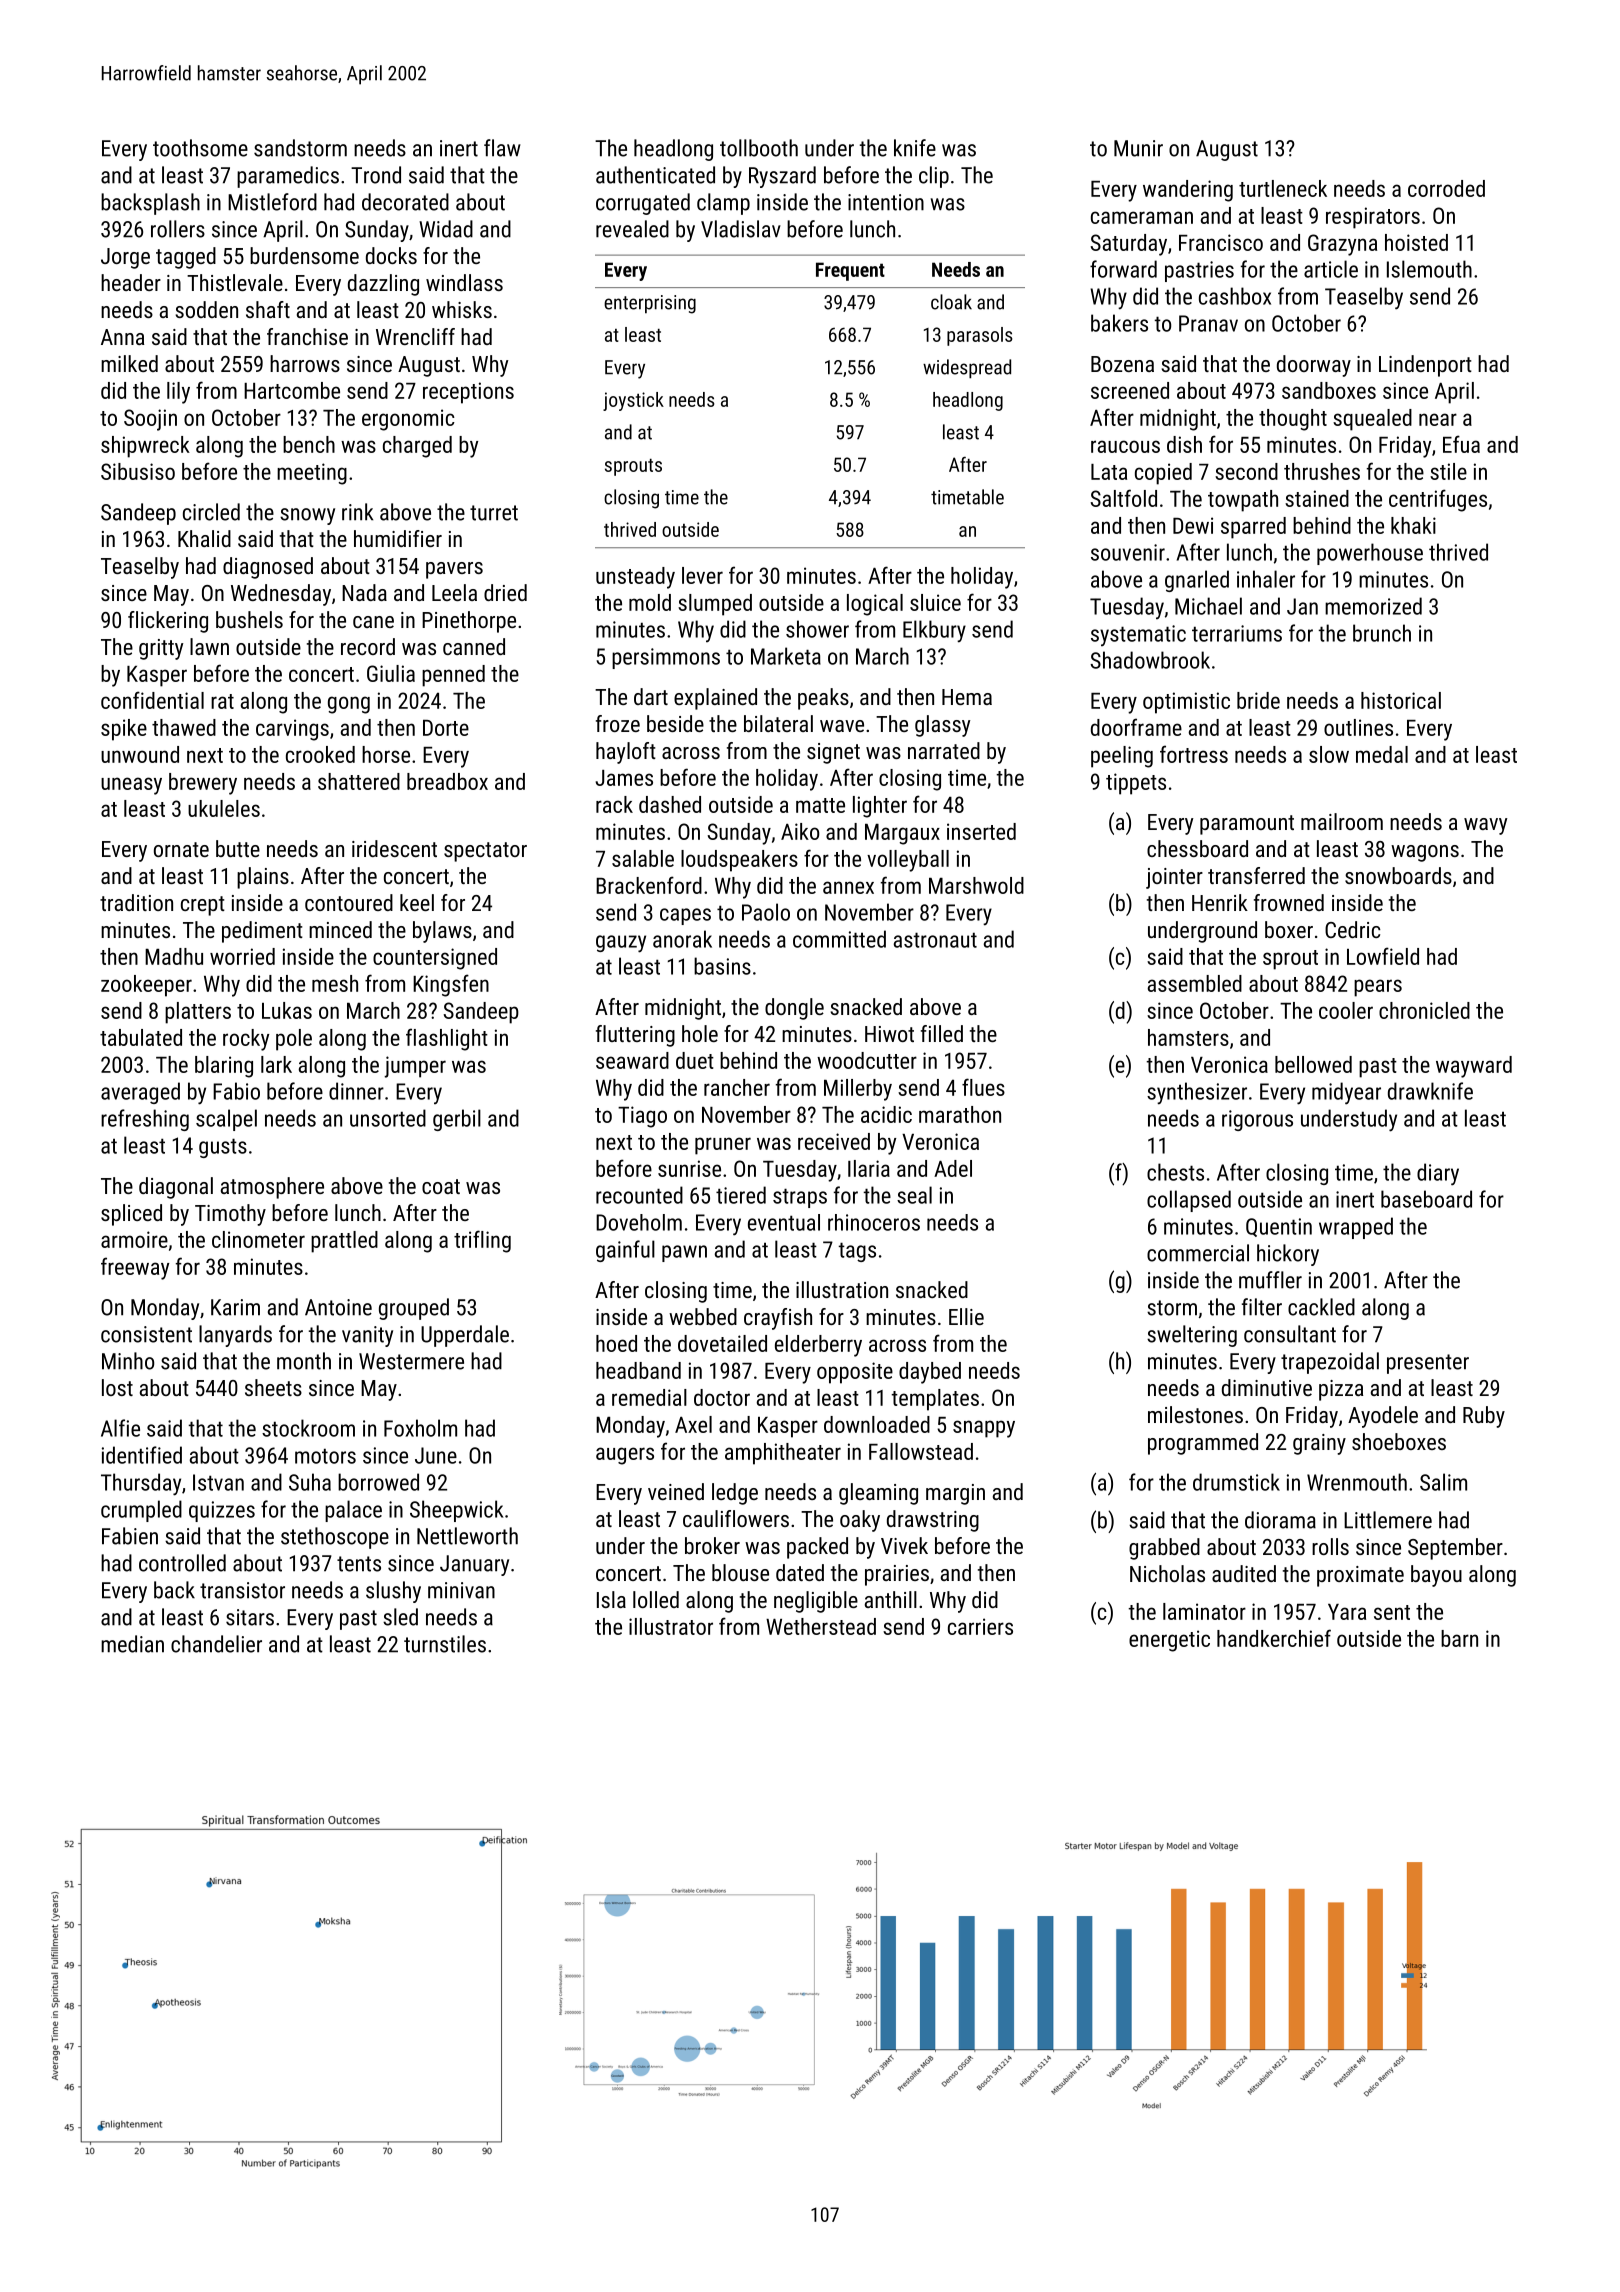 Image resolution: width=1620 pixels, height=2292 pixels. I want to click on mesh, so click(335, 983).
